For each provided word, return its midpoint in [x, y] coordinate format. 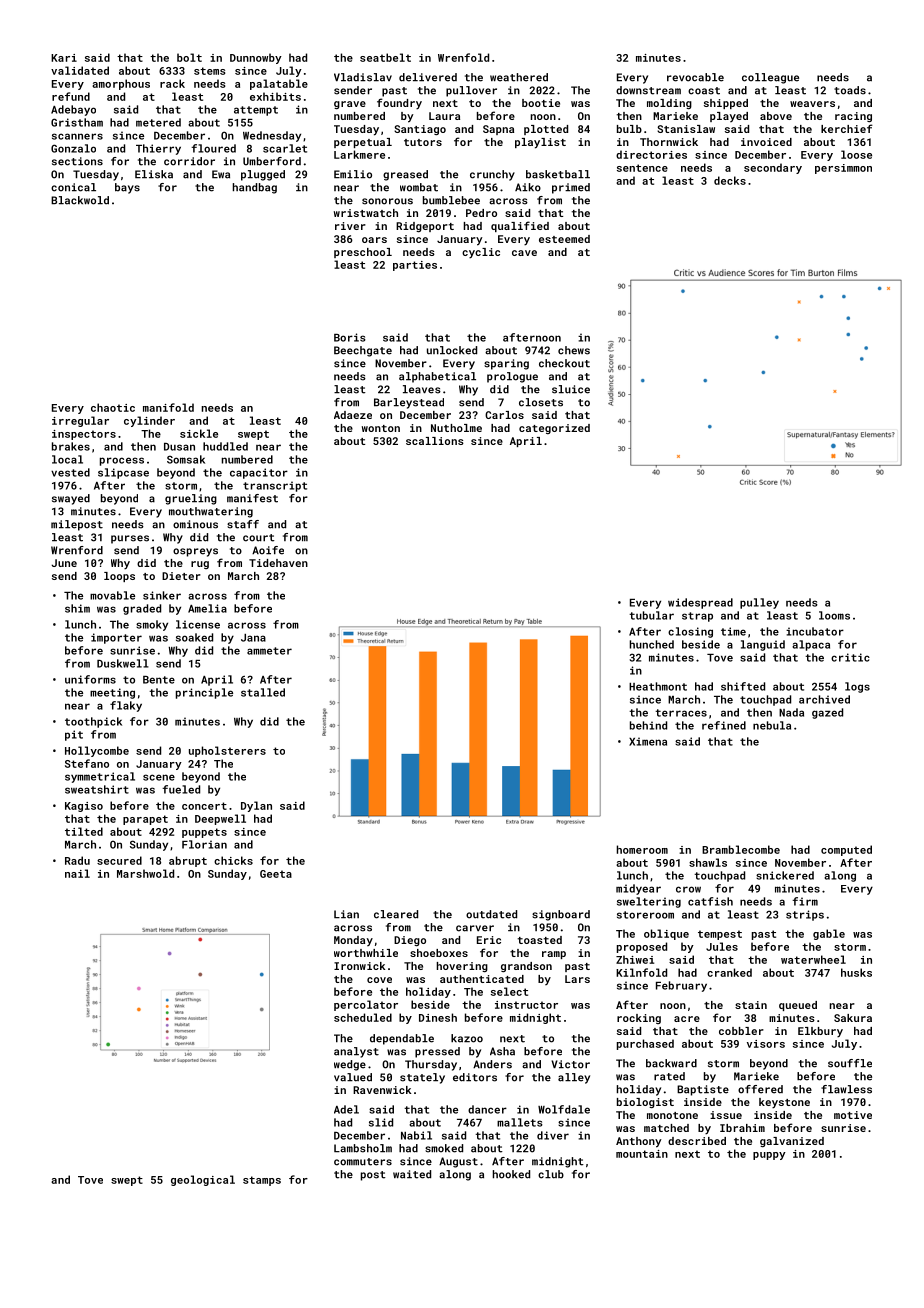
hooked [511, 1174]
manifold [168, 407]
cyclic [481, 253]
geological [203, 1180]
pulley [759, 603]
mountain [642, 1154]
